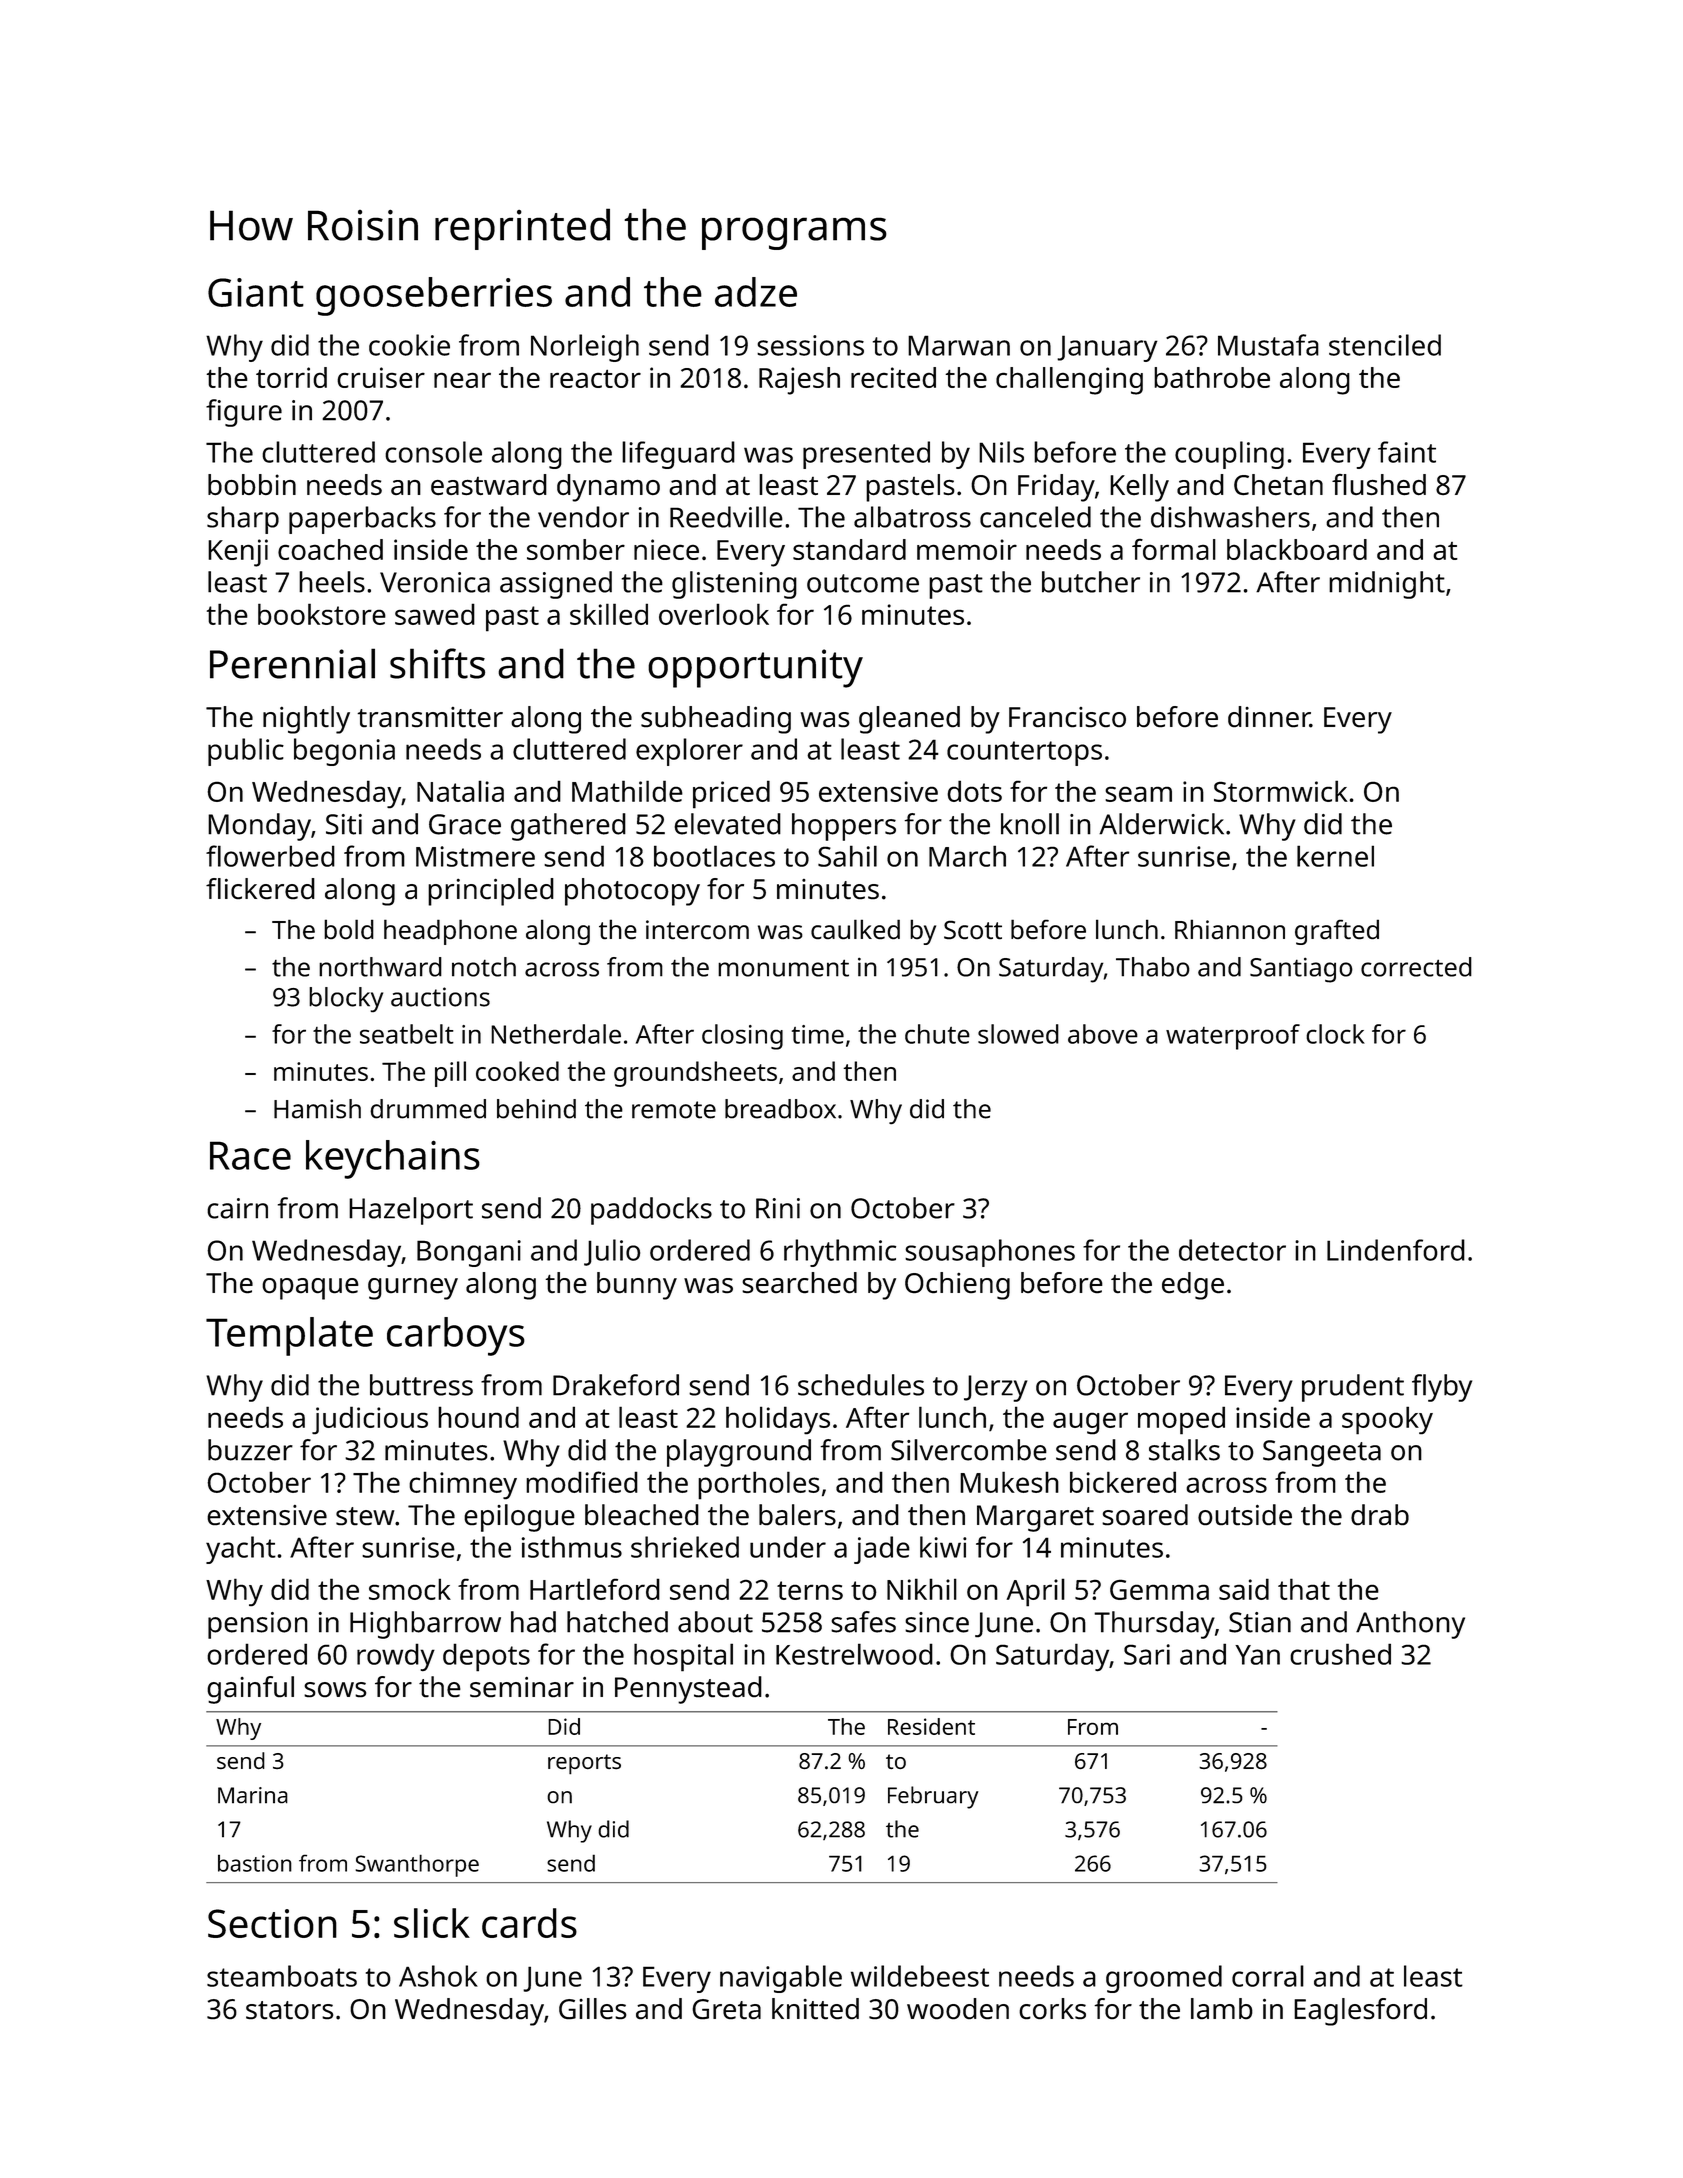 Image resolution: width=1683 pixels, height=2178 pixels. What do you see at coordinates (411, 1211) in the screenshot?
I see `Hazelport` at bounding box center [411, 1211].
